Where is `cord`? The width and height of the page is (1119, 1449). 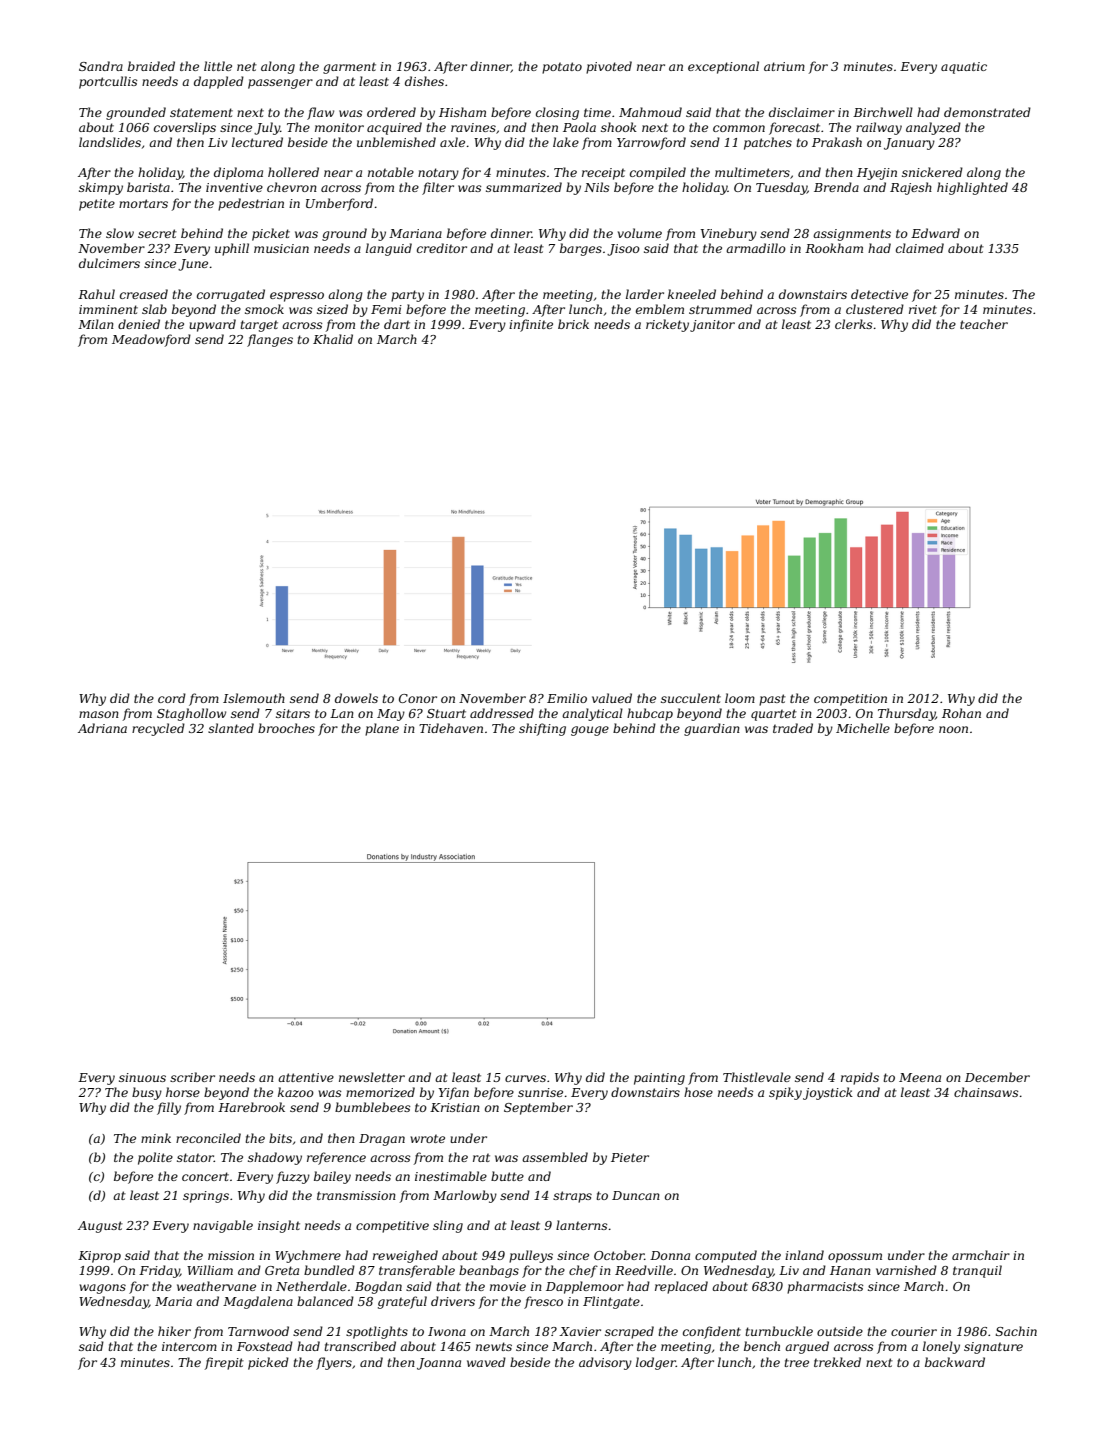 cord is located at coordinates (172, 698).
